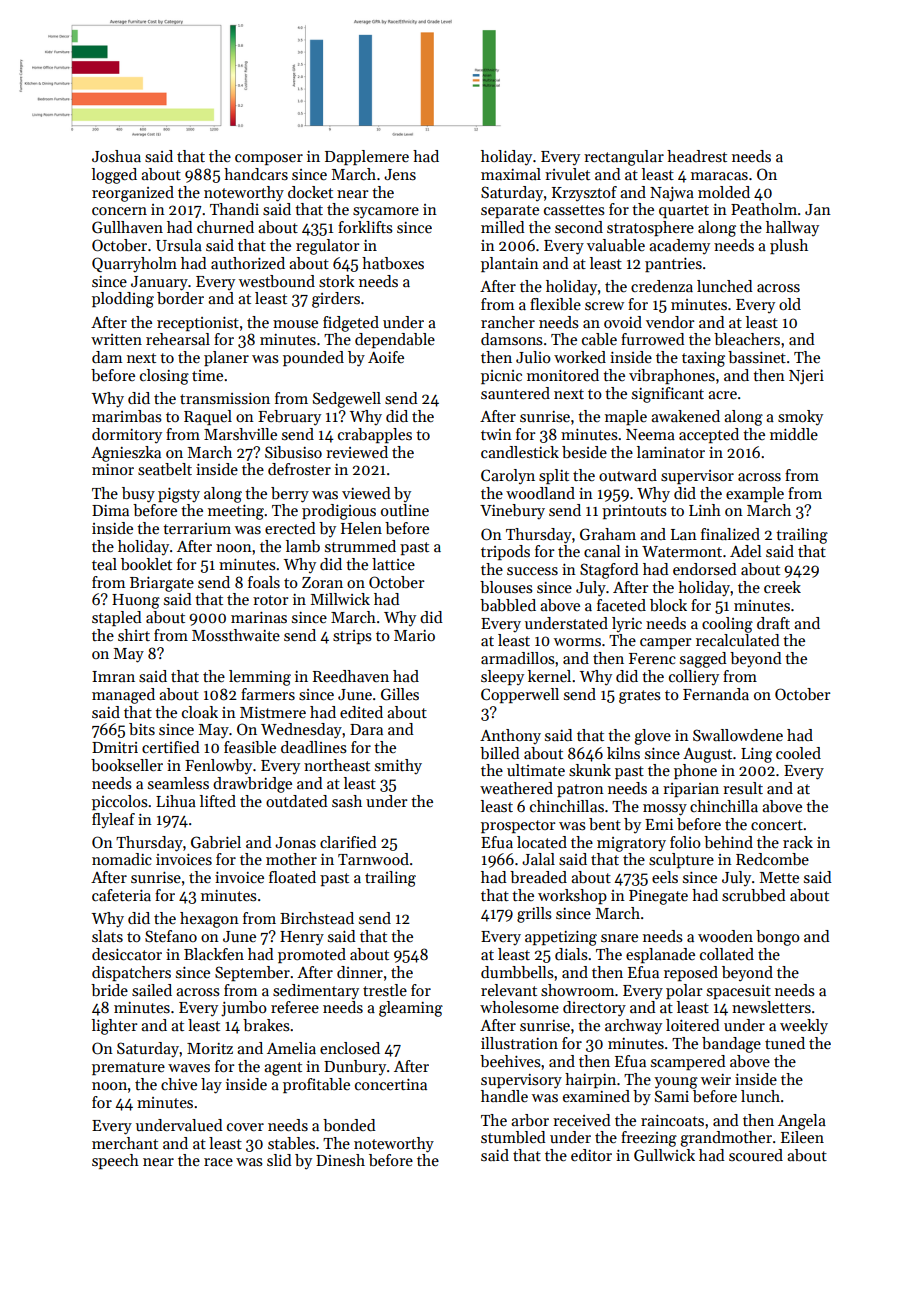 Image resolution: width=924 pixels, height=1314 pixels. Describe the element at coordinates (386, 357) in the screenshot. I see `Aoife` at that location.
